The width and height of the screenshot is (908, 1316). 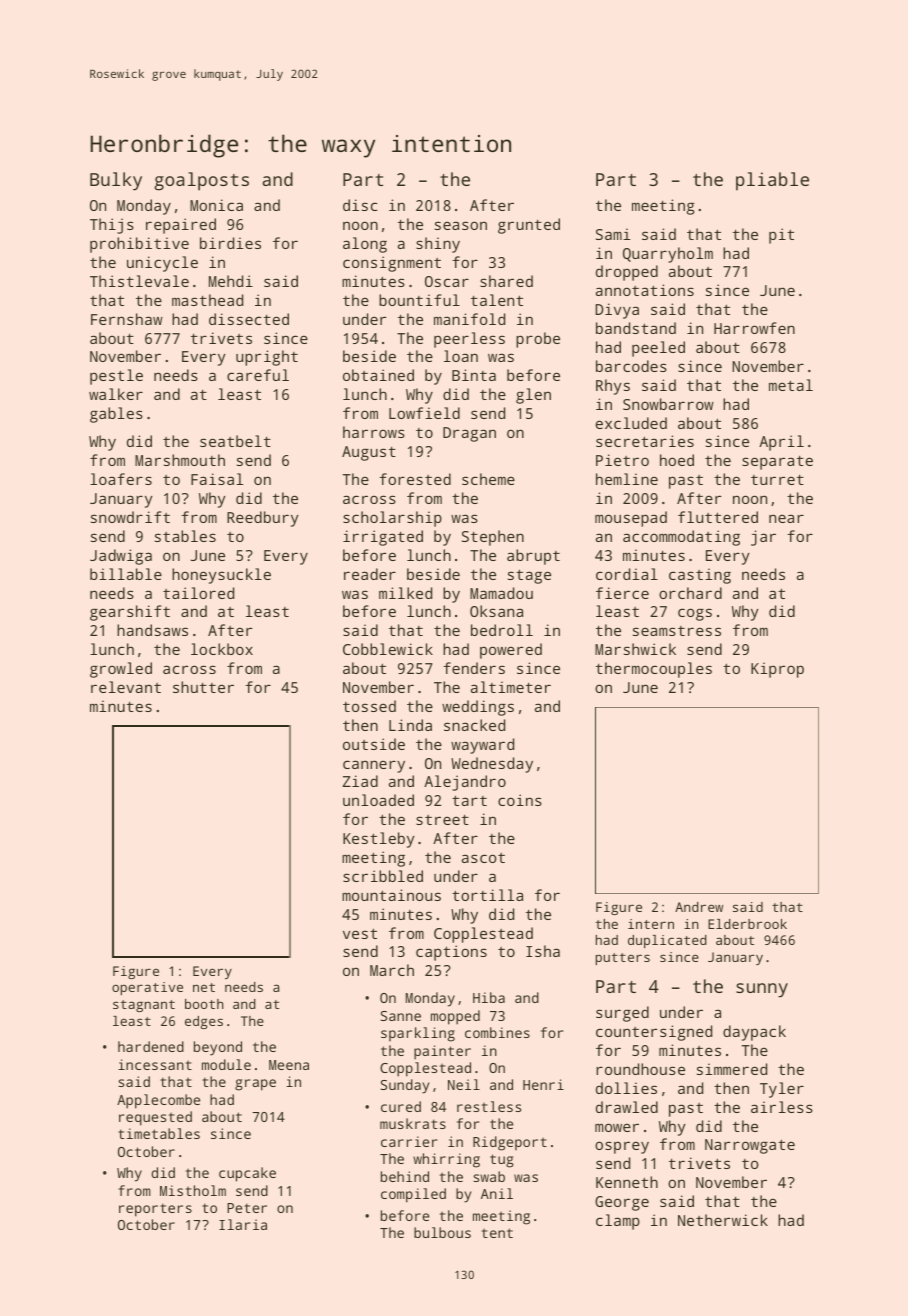 What do you see at coordinates (754, 328) in the screenshot?
I see `Harrowfen` at bounding box center [754, 328].
